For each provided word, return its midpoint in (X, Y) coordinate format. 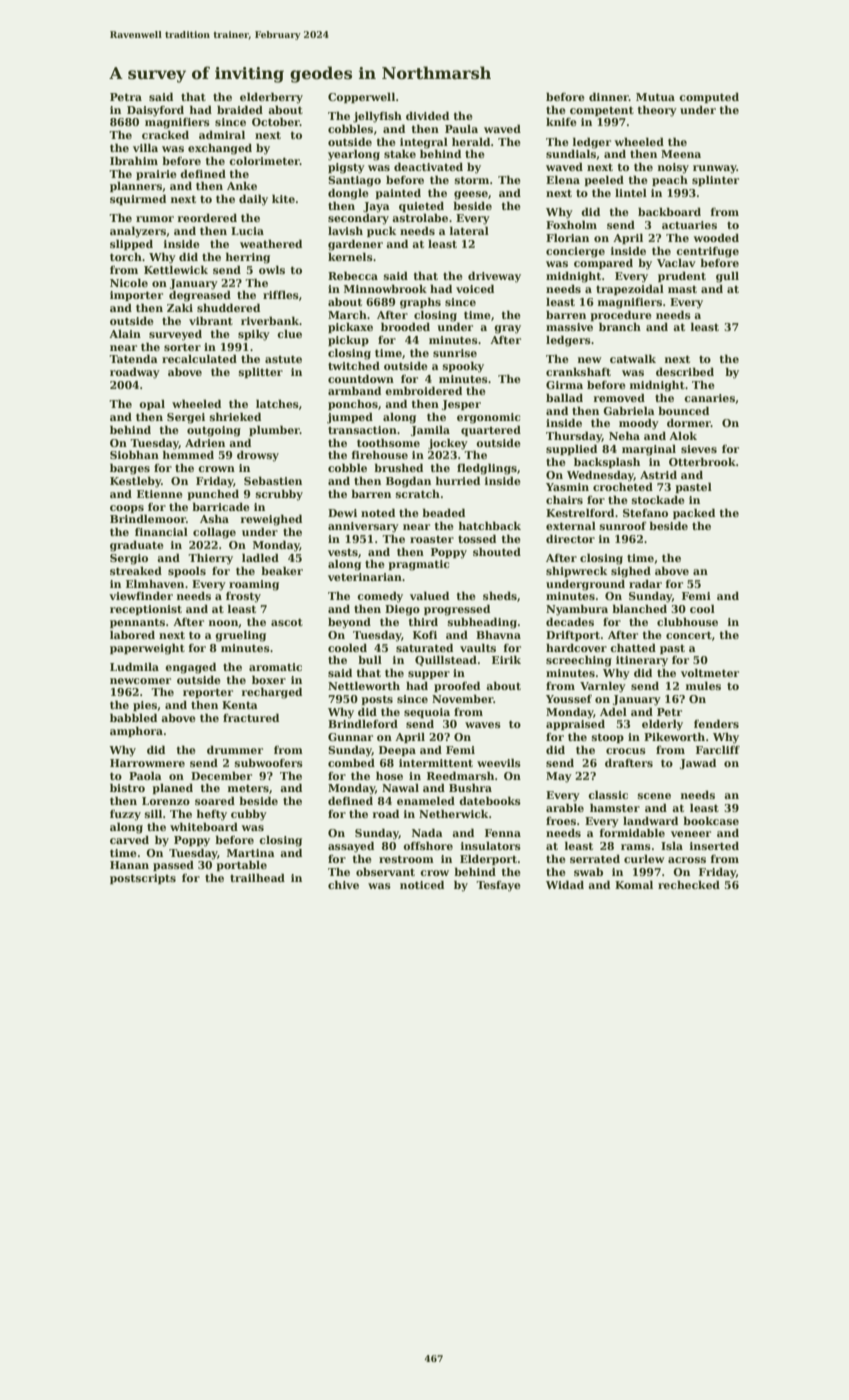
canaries (709, 398)
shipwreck (576, 571)
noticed (422, 884)
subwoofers (269, 762)
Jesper (461, 405)
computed (709, 97)
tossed (477, 538)
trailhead (257, 877)
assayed (351, 847)
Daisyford (155, 111)
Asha (214, 518)
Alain (125, 333)
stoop (608, 738)
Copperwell (361, 97)
